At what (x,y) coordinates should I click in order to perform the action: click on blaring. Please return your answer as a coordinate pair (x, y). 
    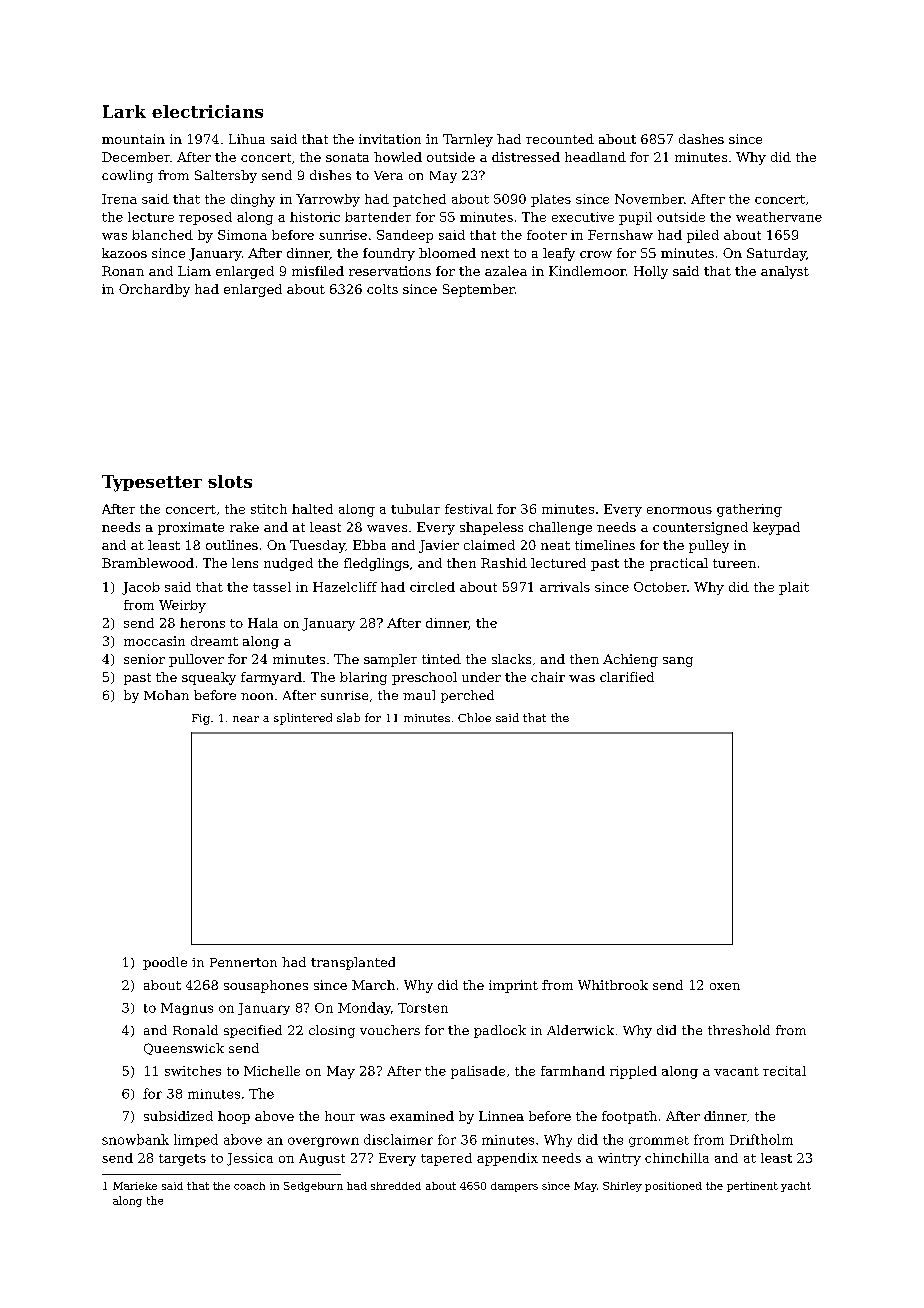
    Looking at the image, I should click on (363, 678).
